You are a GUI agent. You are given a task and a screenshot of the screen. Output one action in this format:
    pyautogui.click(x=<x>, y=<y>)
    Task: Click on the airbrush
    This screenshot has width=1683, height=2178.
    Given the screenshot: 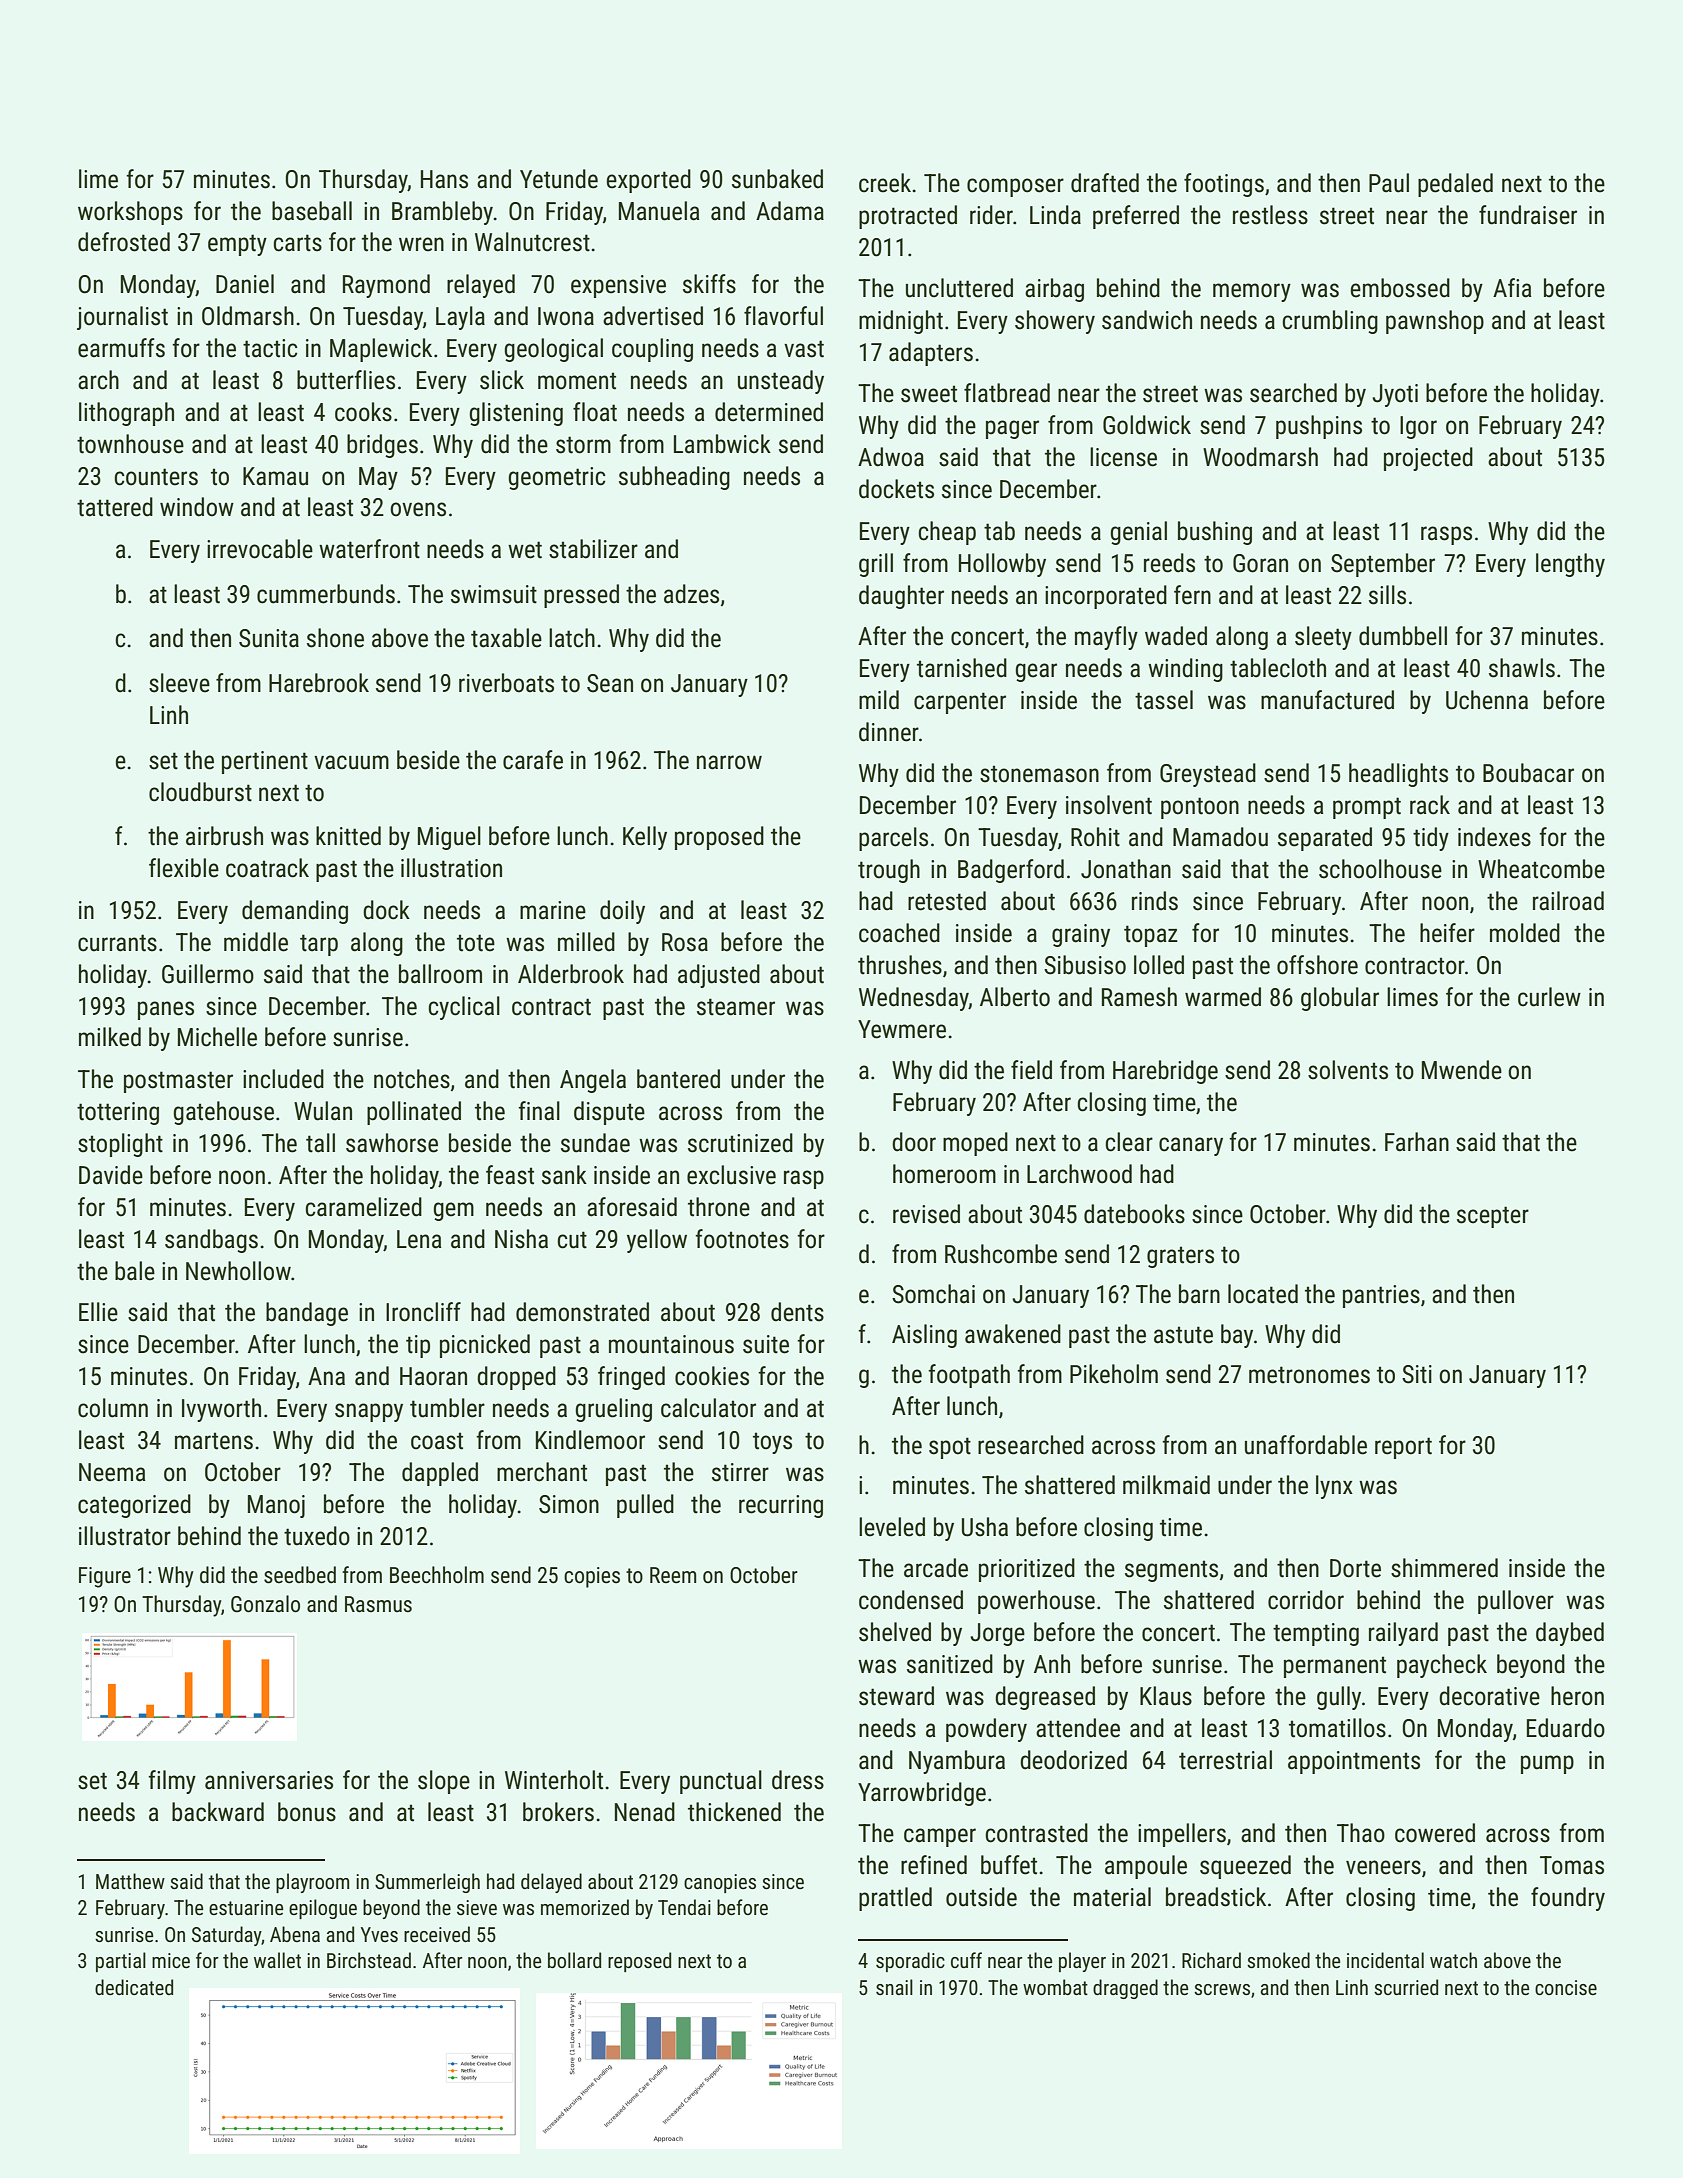 What is the action you would take?
    pyautogui.click(x=224, y=836)
